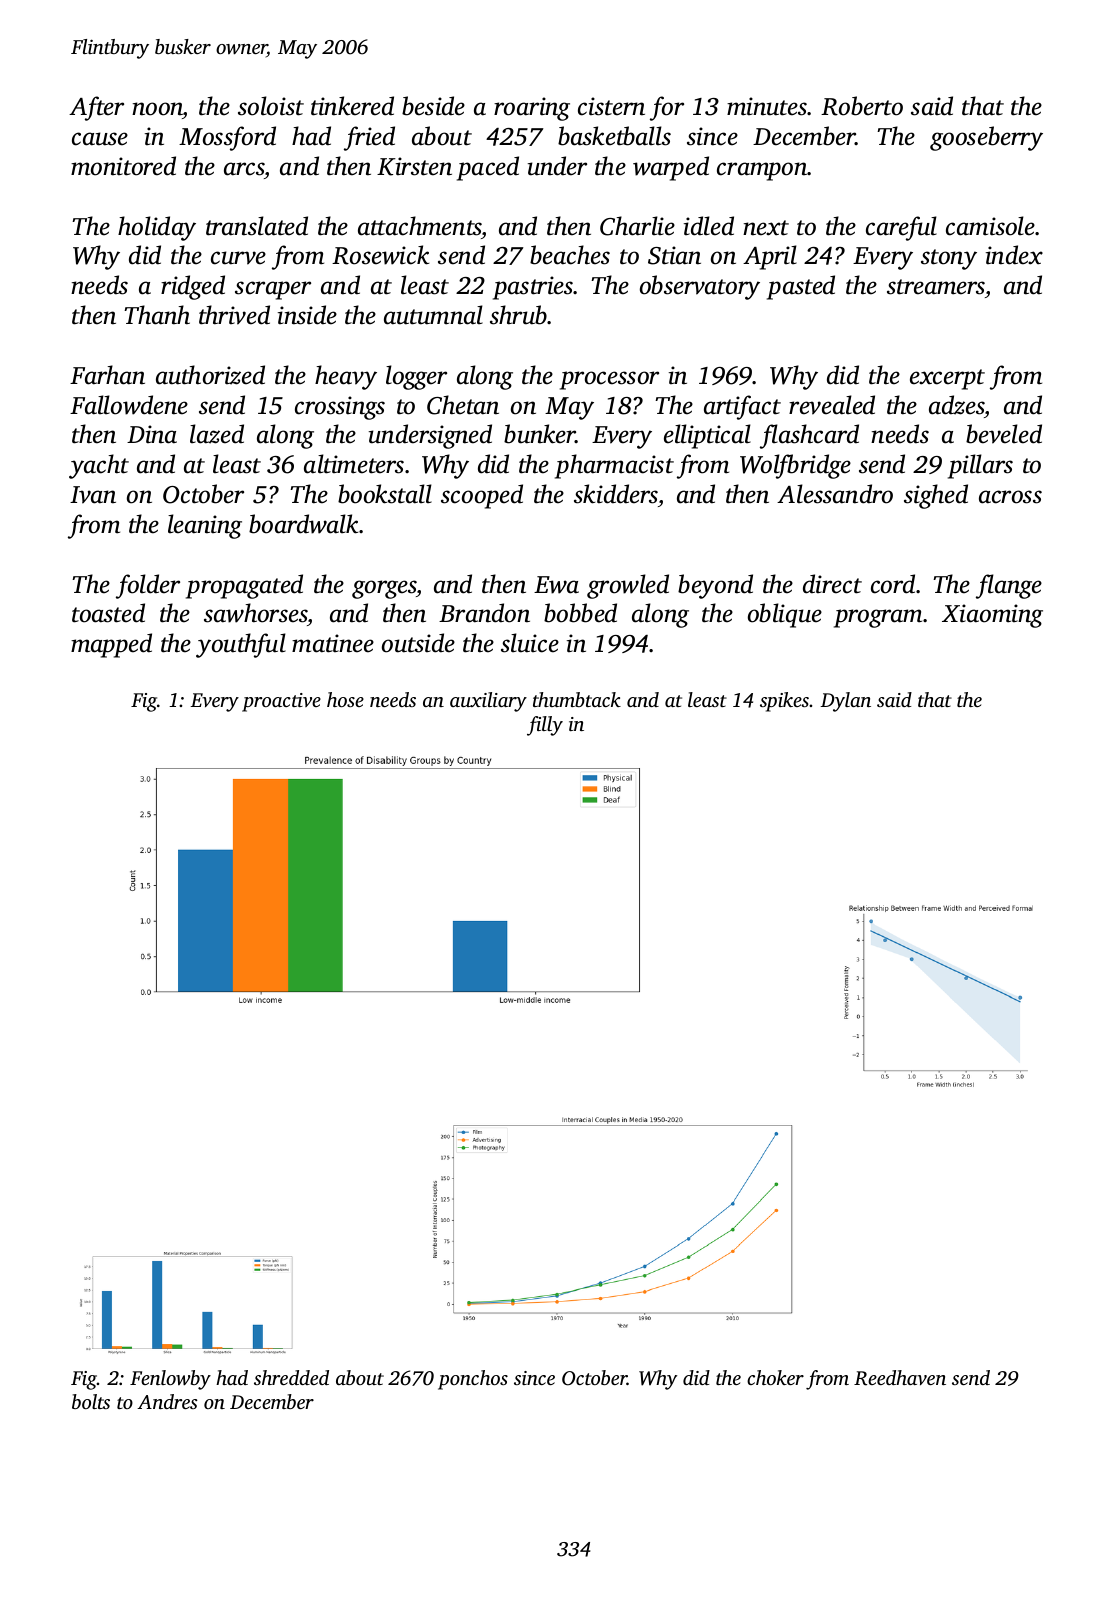 The width and height of the screenshot is (1114, 1613). What do you see at coordinates (545, 726) in the screenshot?
I see `filly` at bounding box center [545, 726].
